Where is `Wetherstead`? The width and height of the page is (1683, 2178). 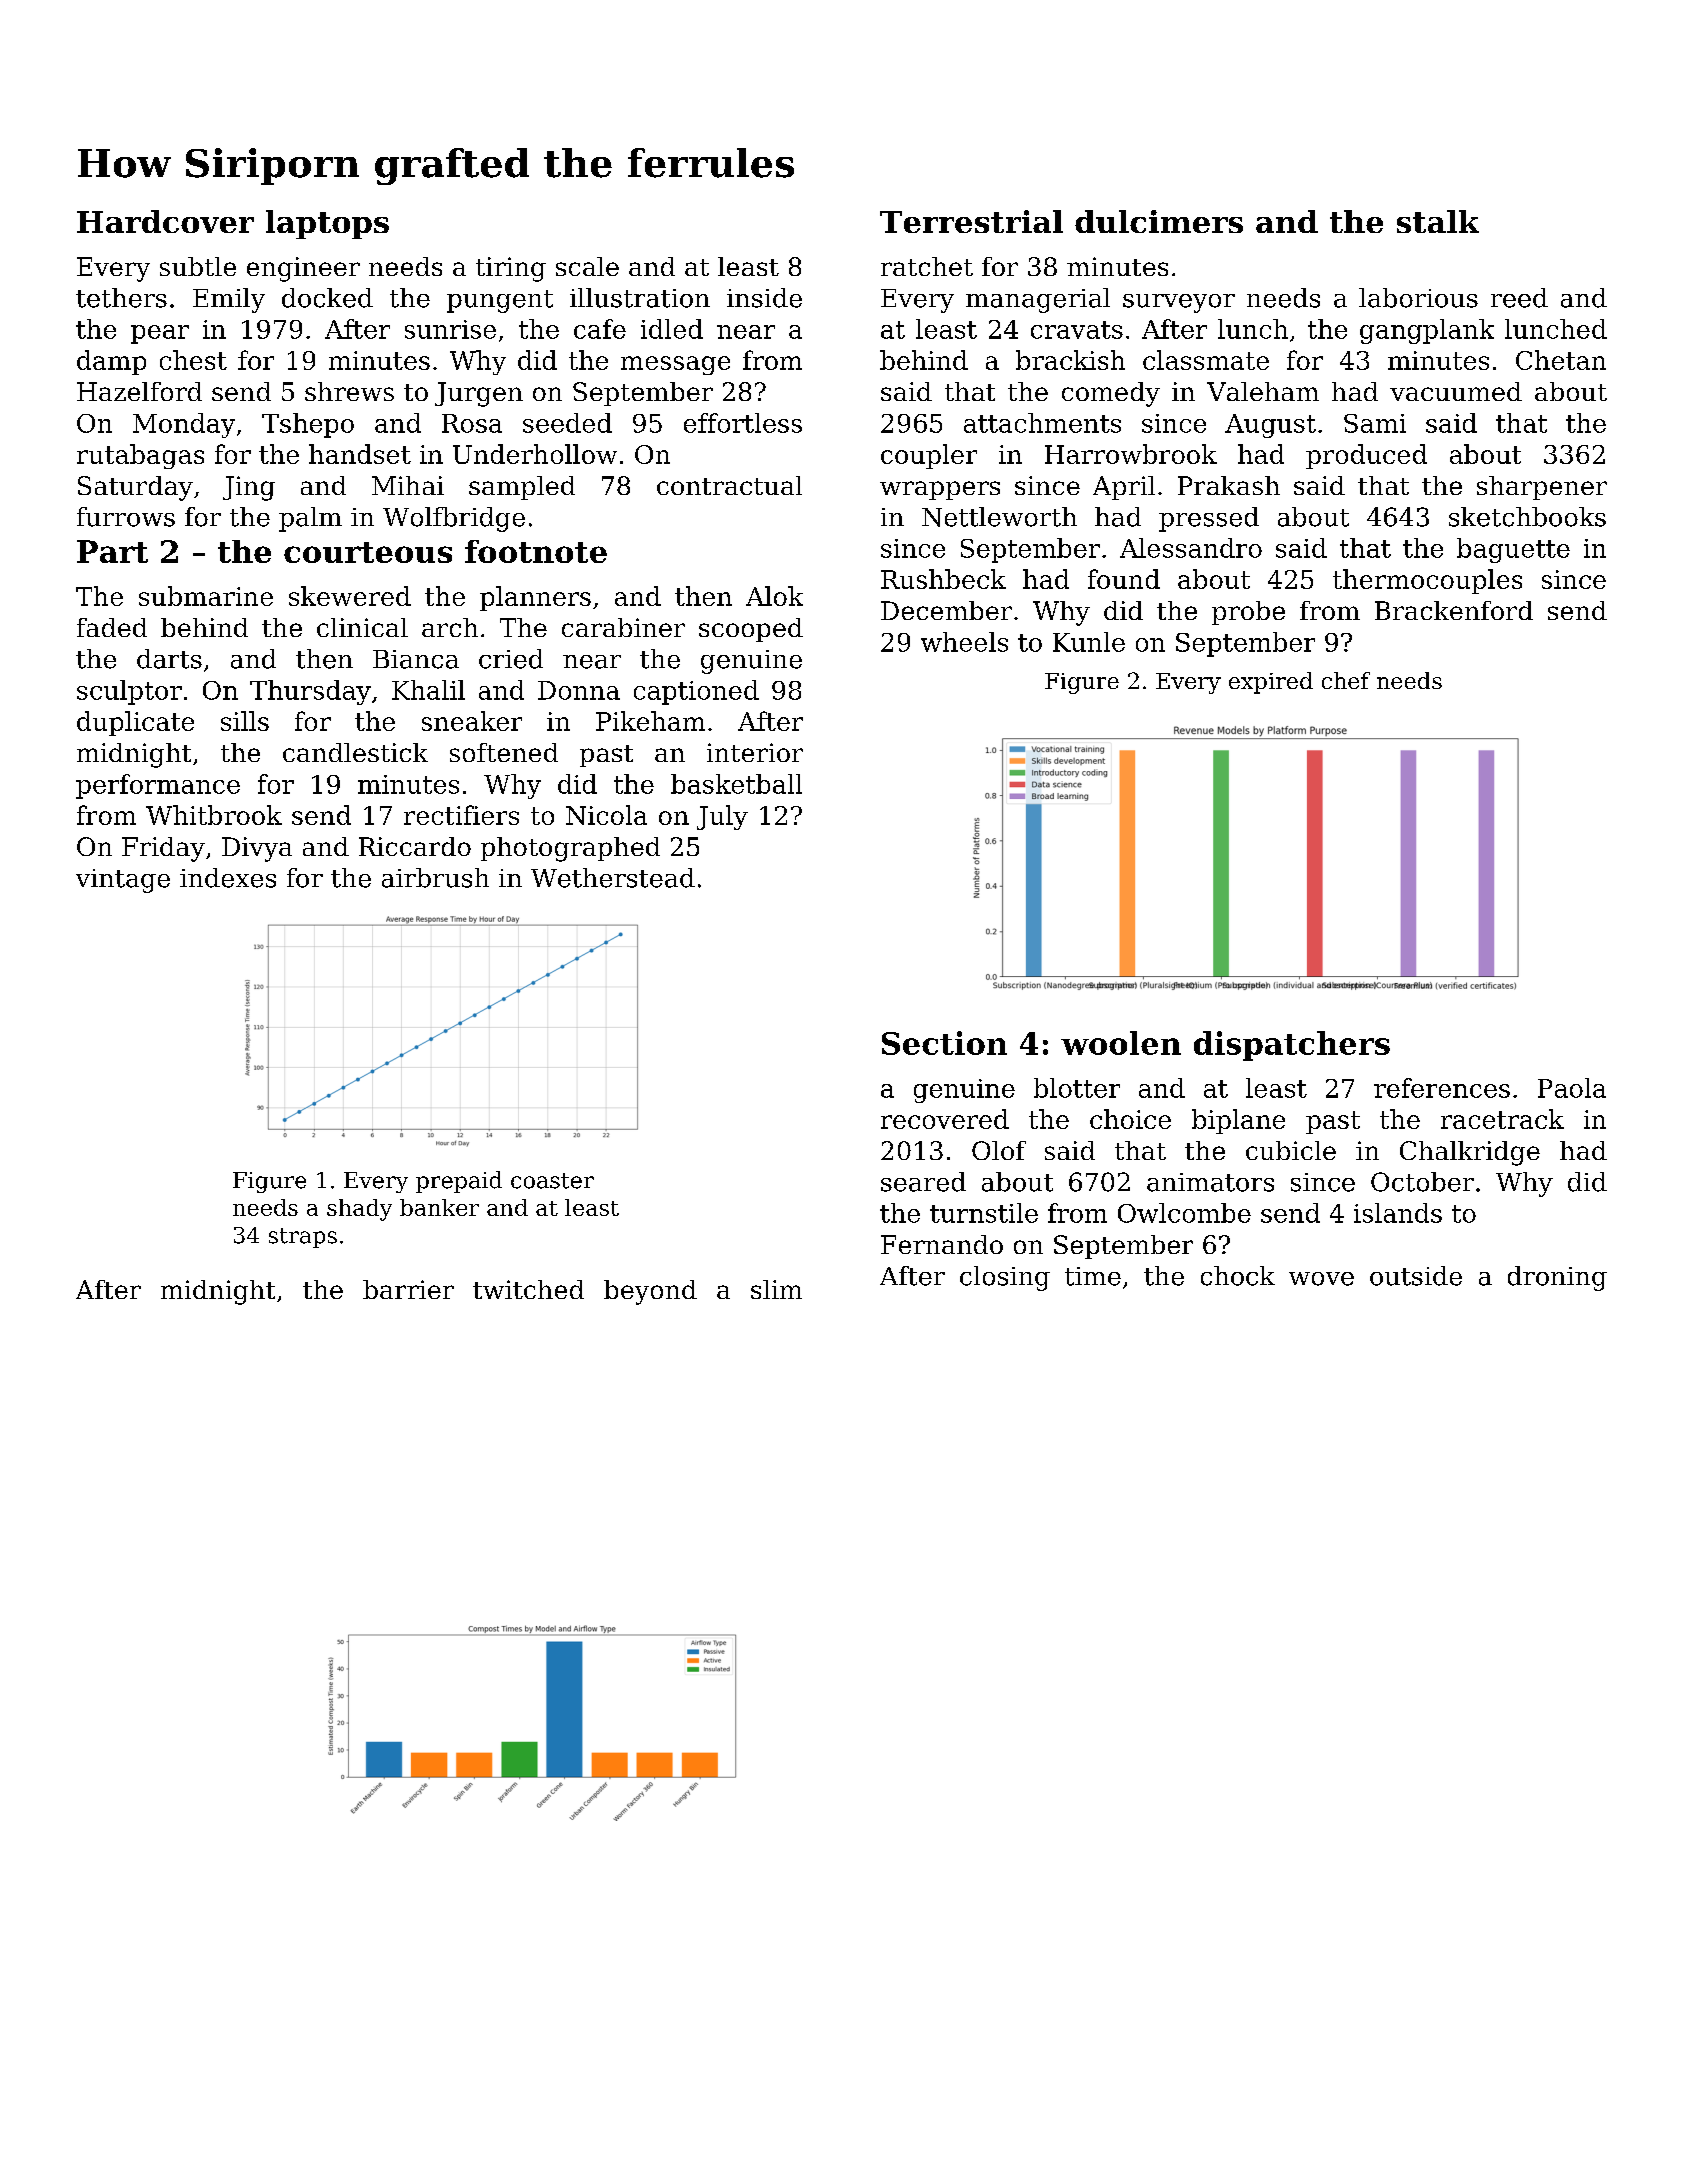
Wetherstead is located at coordinates (613, 878).
